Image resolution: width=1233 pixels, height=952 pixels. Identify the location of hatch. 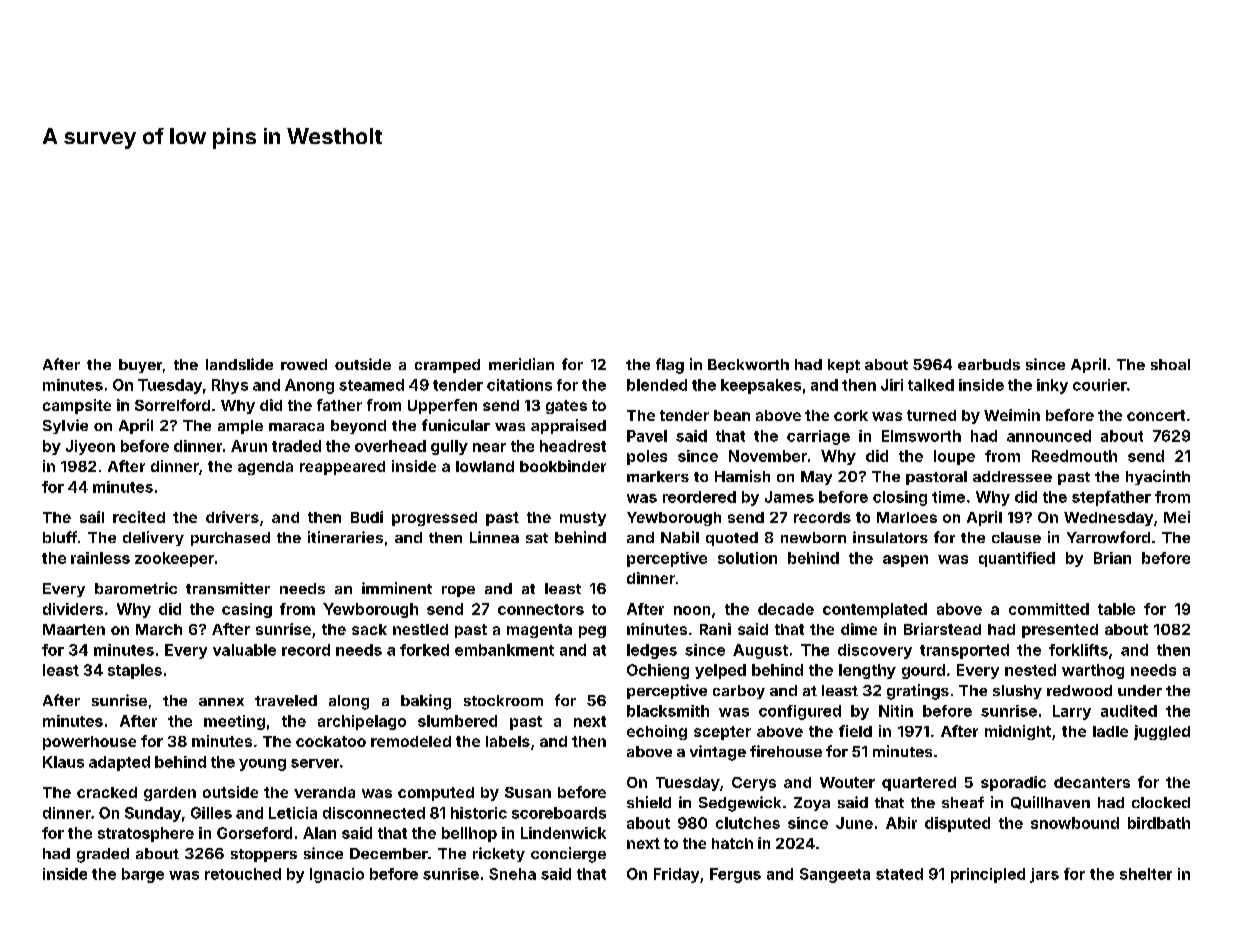
(732, 843).
